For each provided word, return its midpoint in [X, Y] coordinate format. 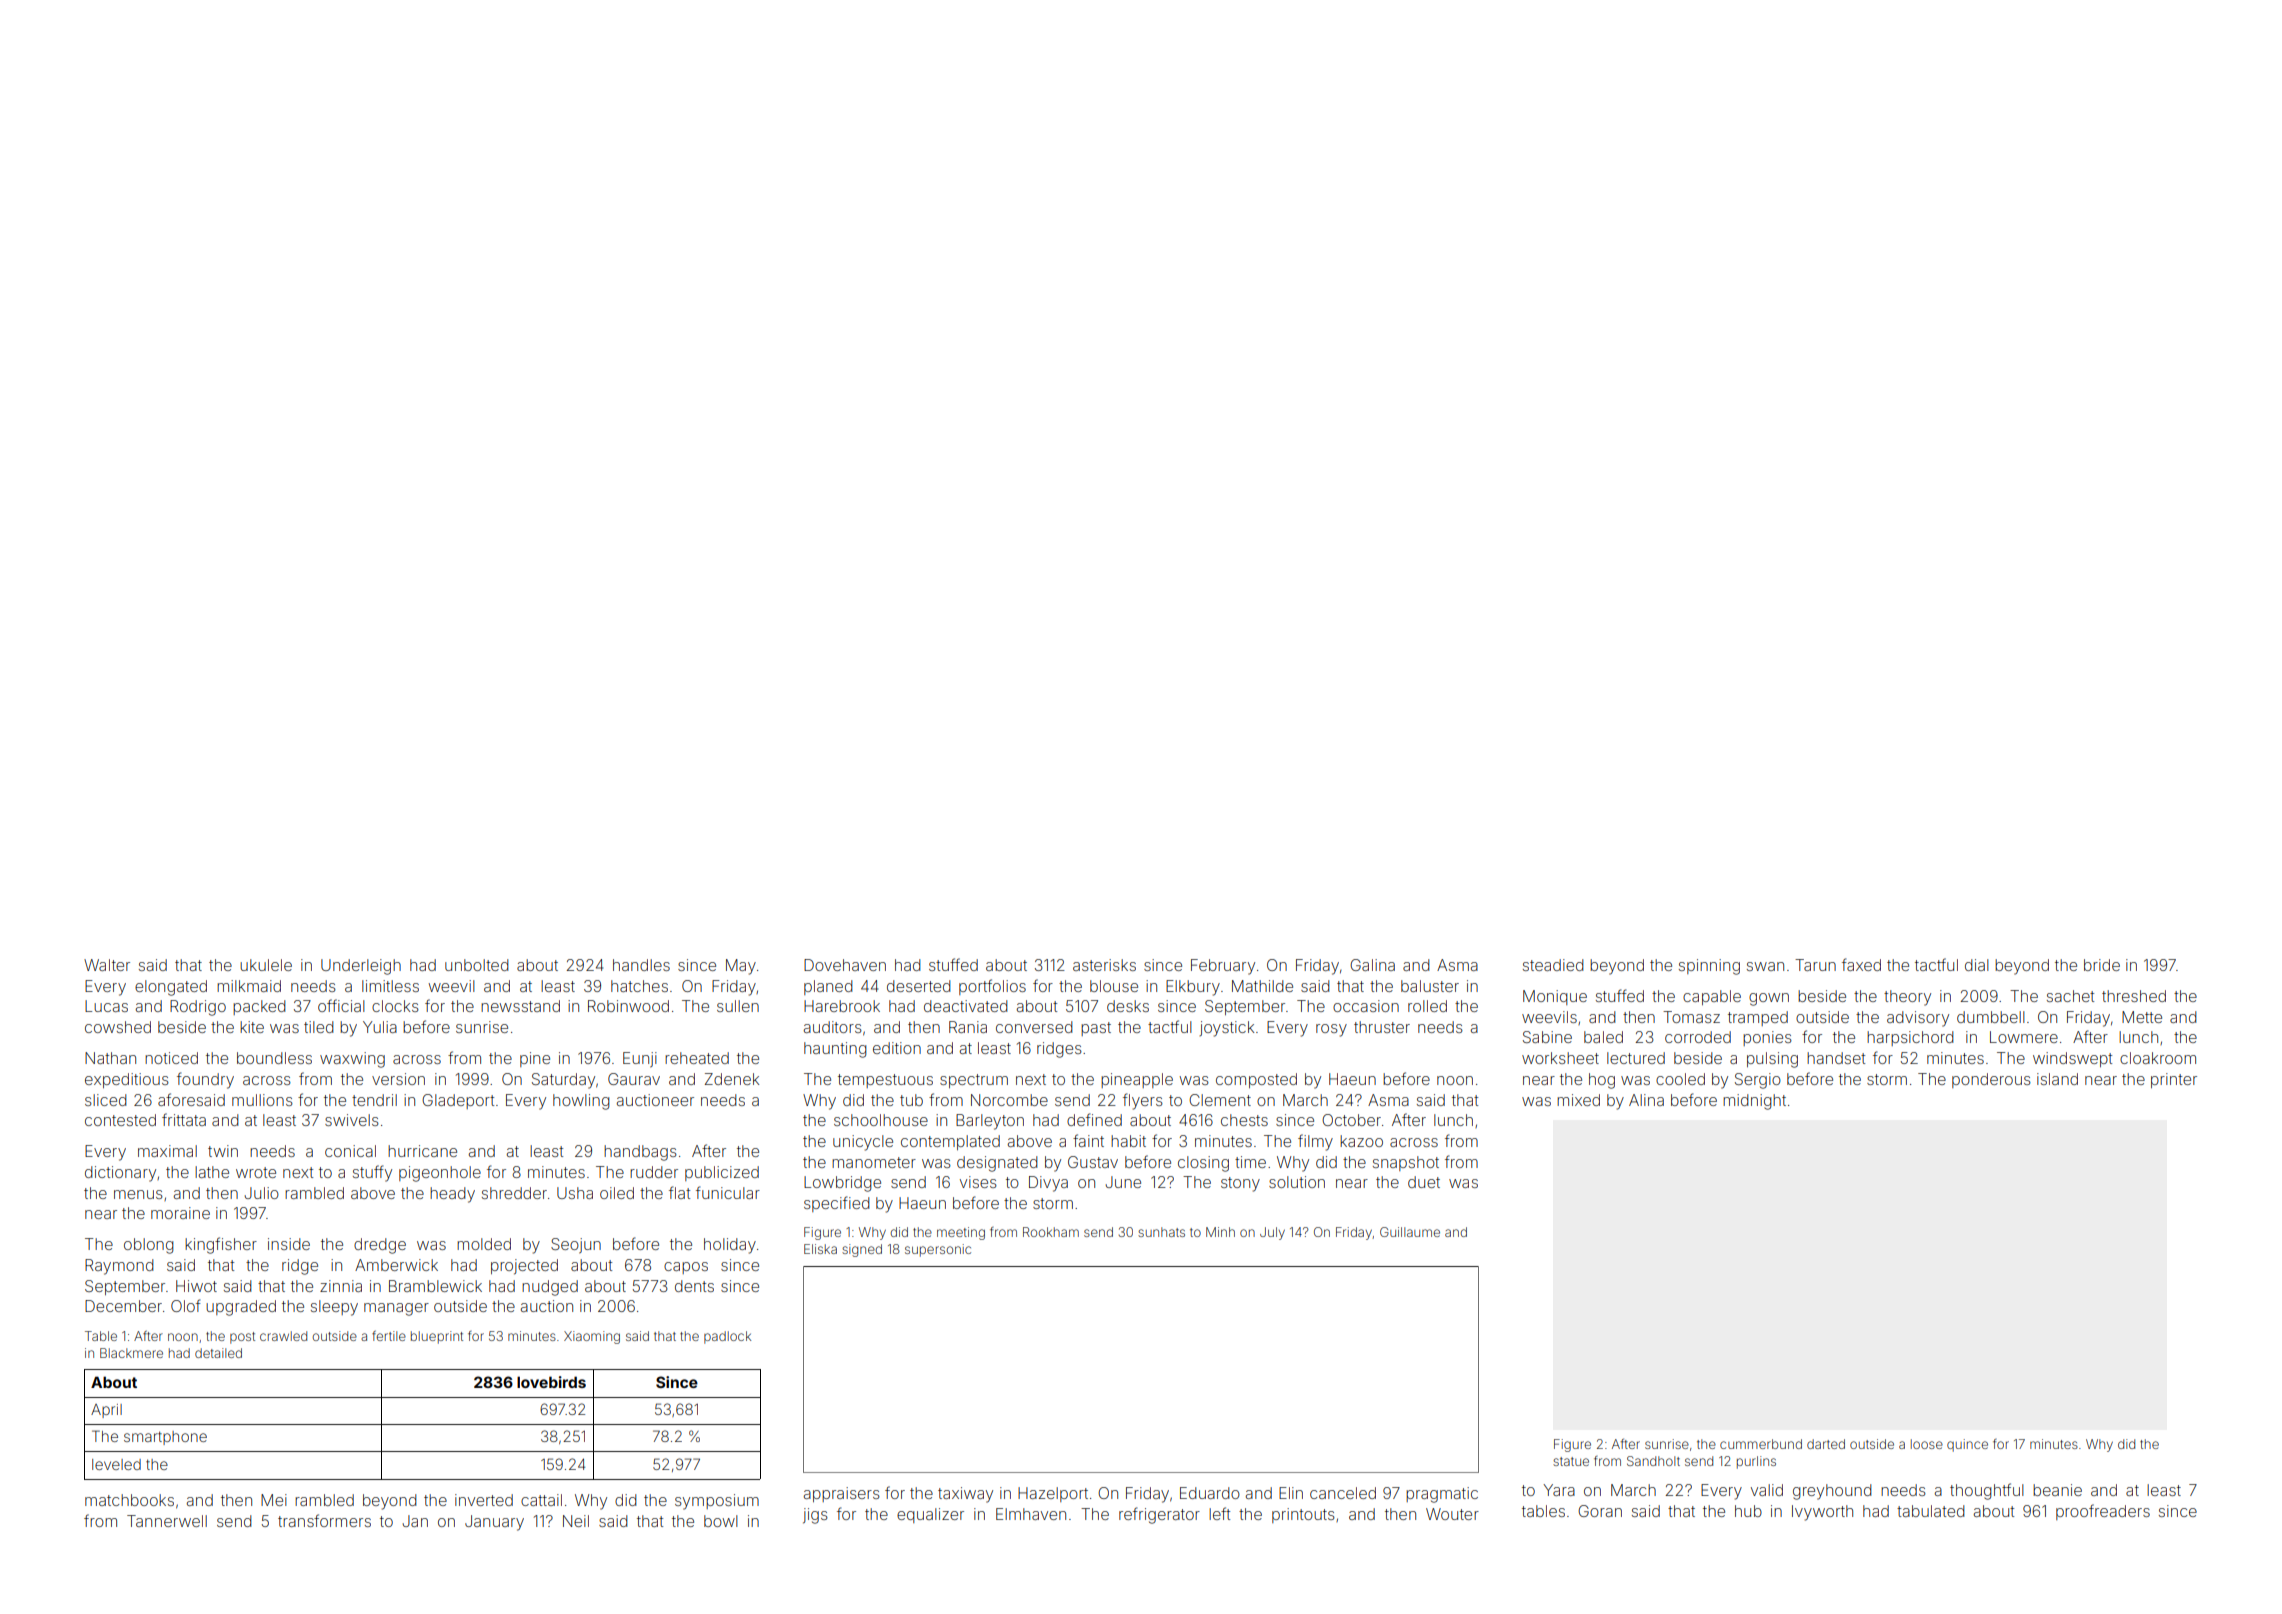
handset [1836, 1058]
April [106, 1411]
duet [1424, 1182]
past [1096, 1029]
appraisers [841, 1494]
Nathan [110, 1058]
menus [138, 1194]
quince [1967, 1445]
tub [911, 1100]
